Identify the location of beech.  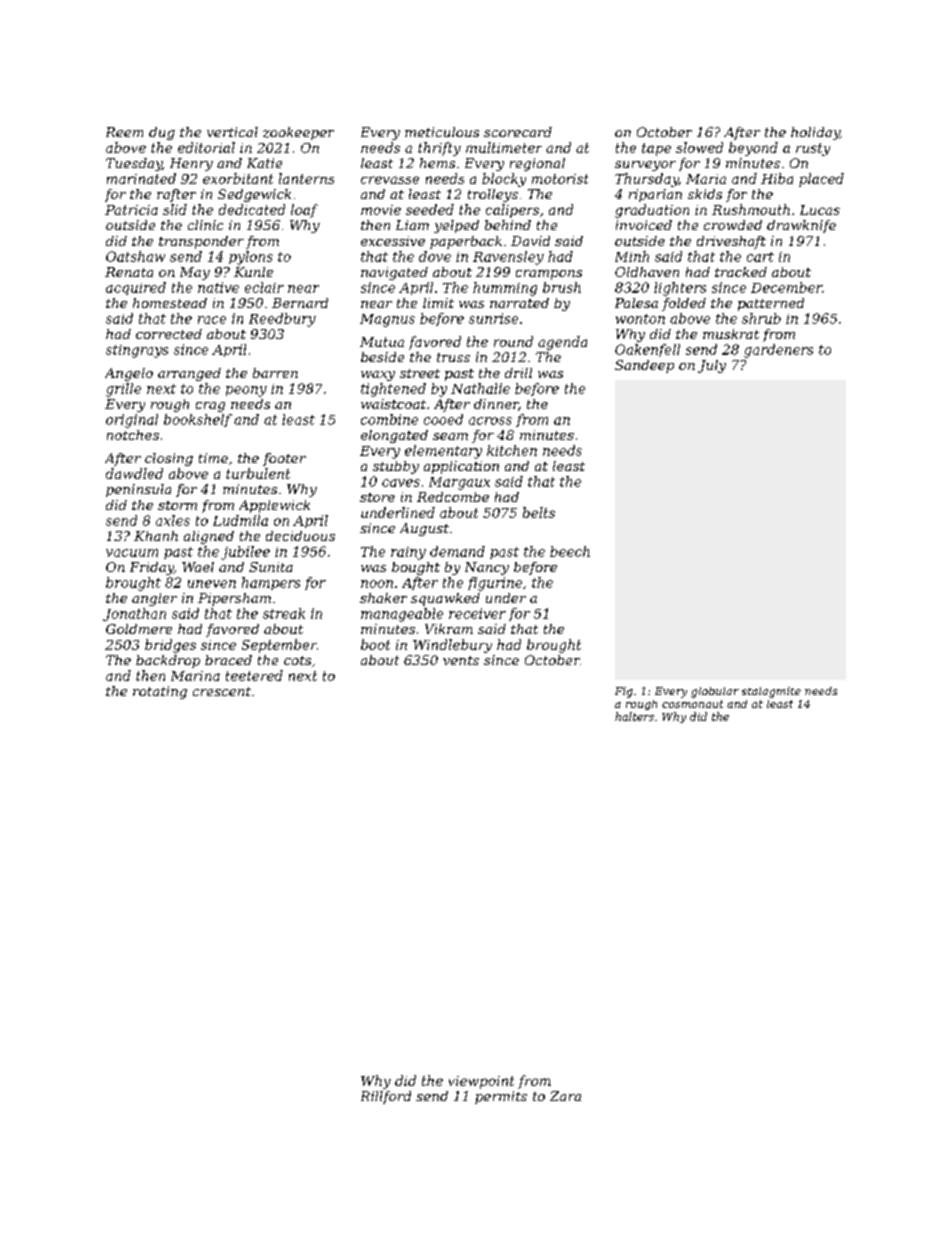
(570, 551).
